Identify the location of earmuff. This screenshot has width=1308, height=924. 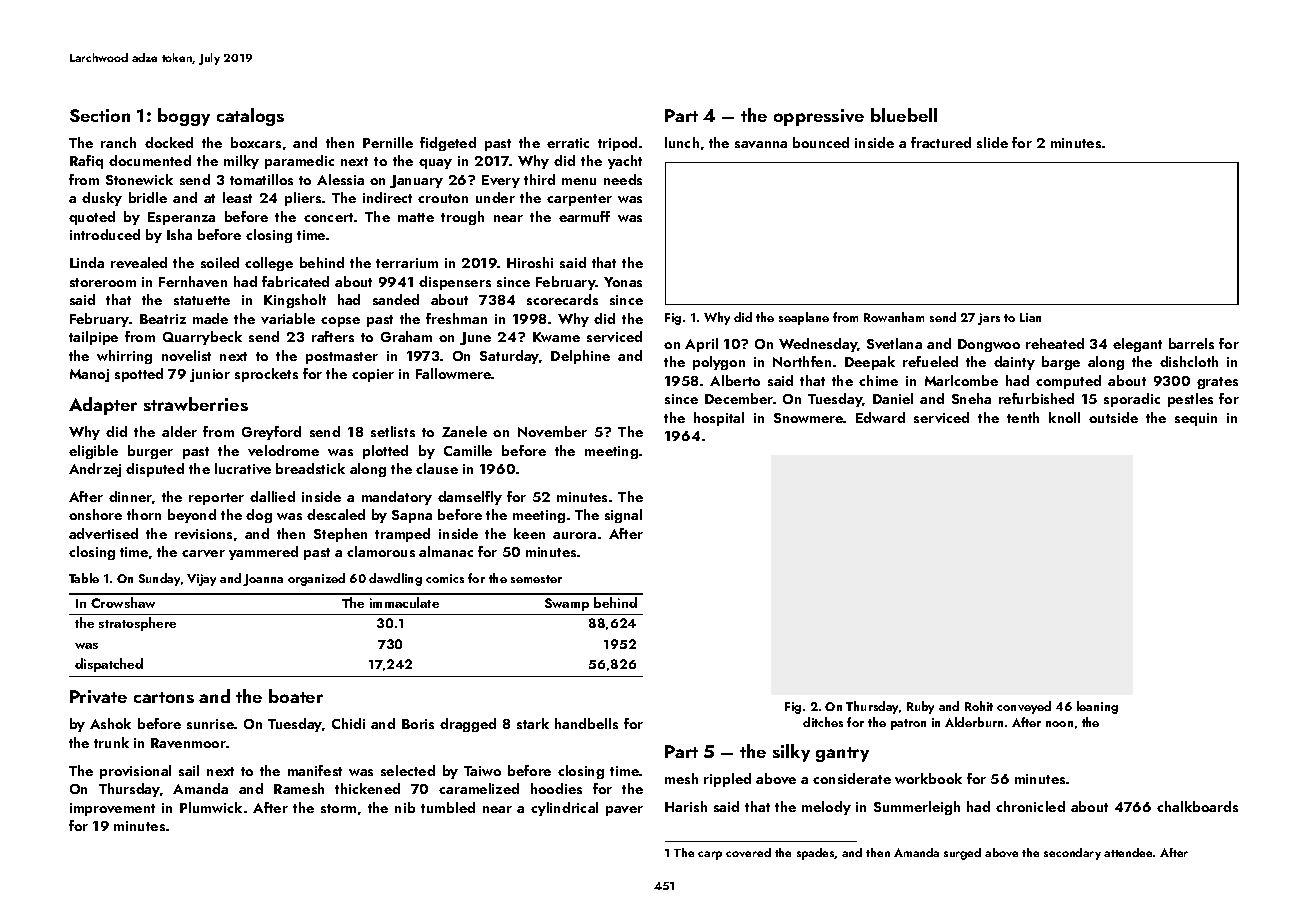
(584, 216).
